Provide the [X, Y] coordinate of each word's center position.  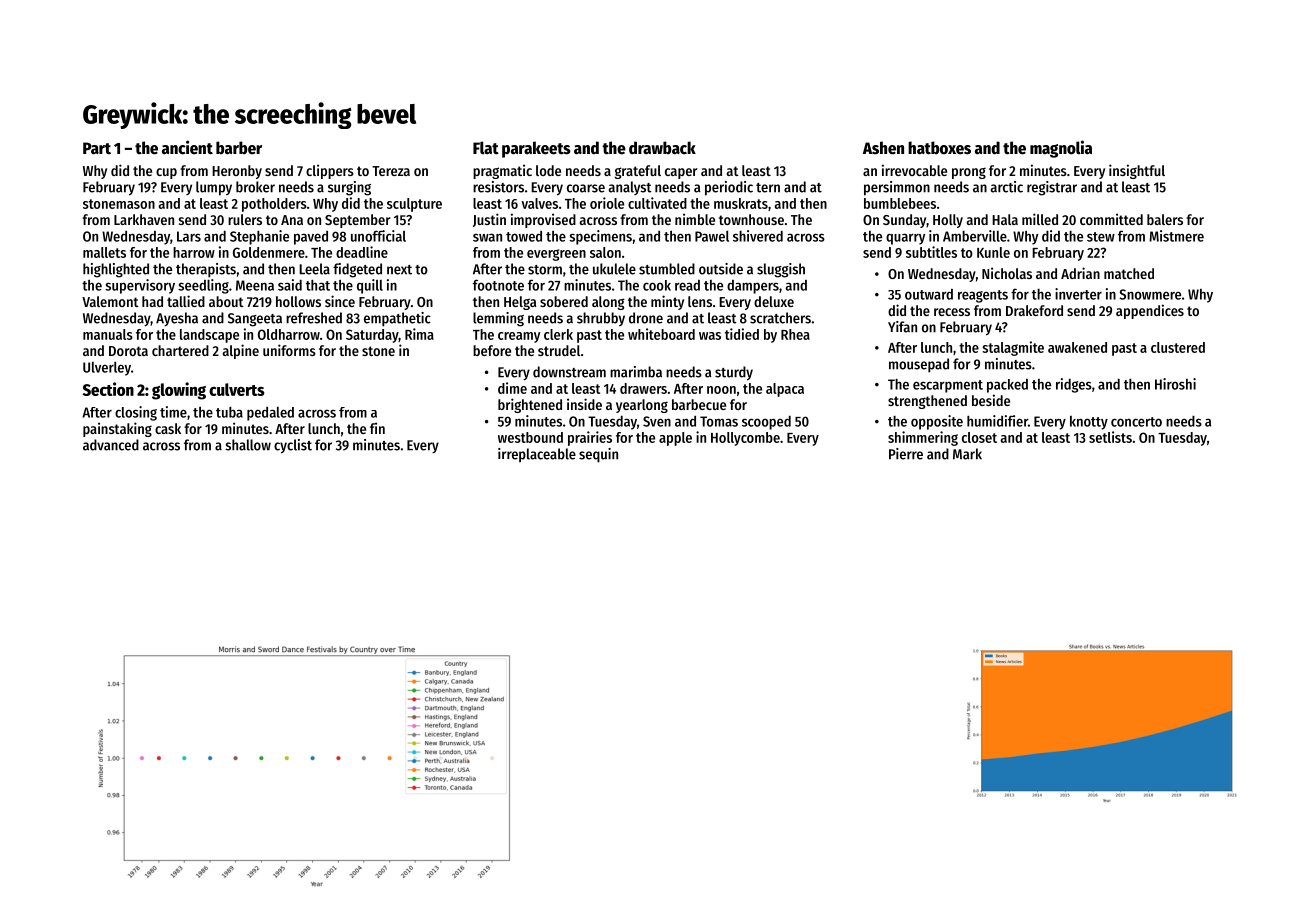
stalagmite [1013, 348]
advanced [111, 445]
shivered [758, 236]
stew [1101, 237]
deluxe [774, 301]
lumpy [214, 188]
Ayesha [177, 319]
